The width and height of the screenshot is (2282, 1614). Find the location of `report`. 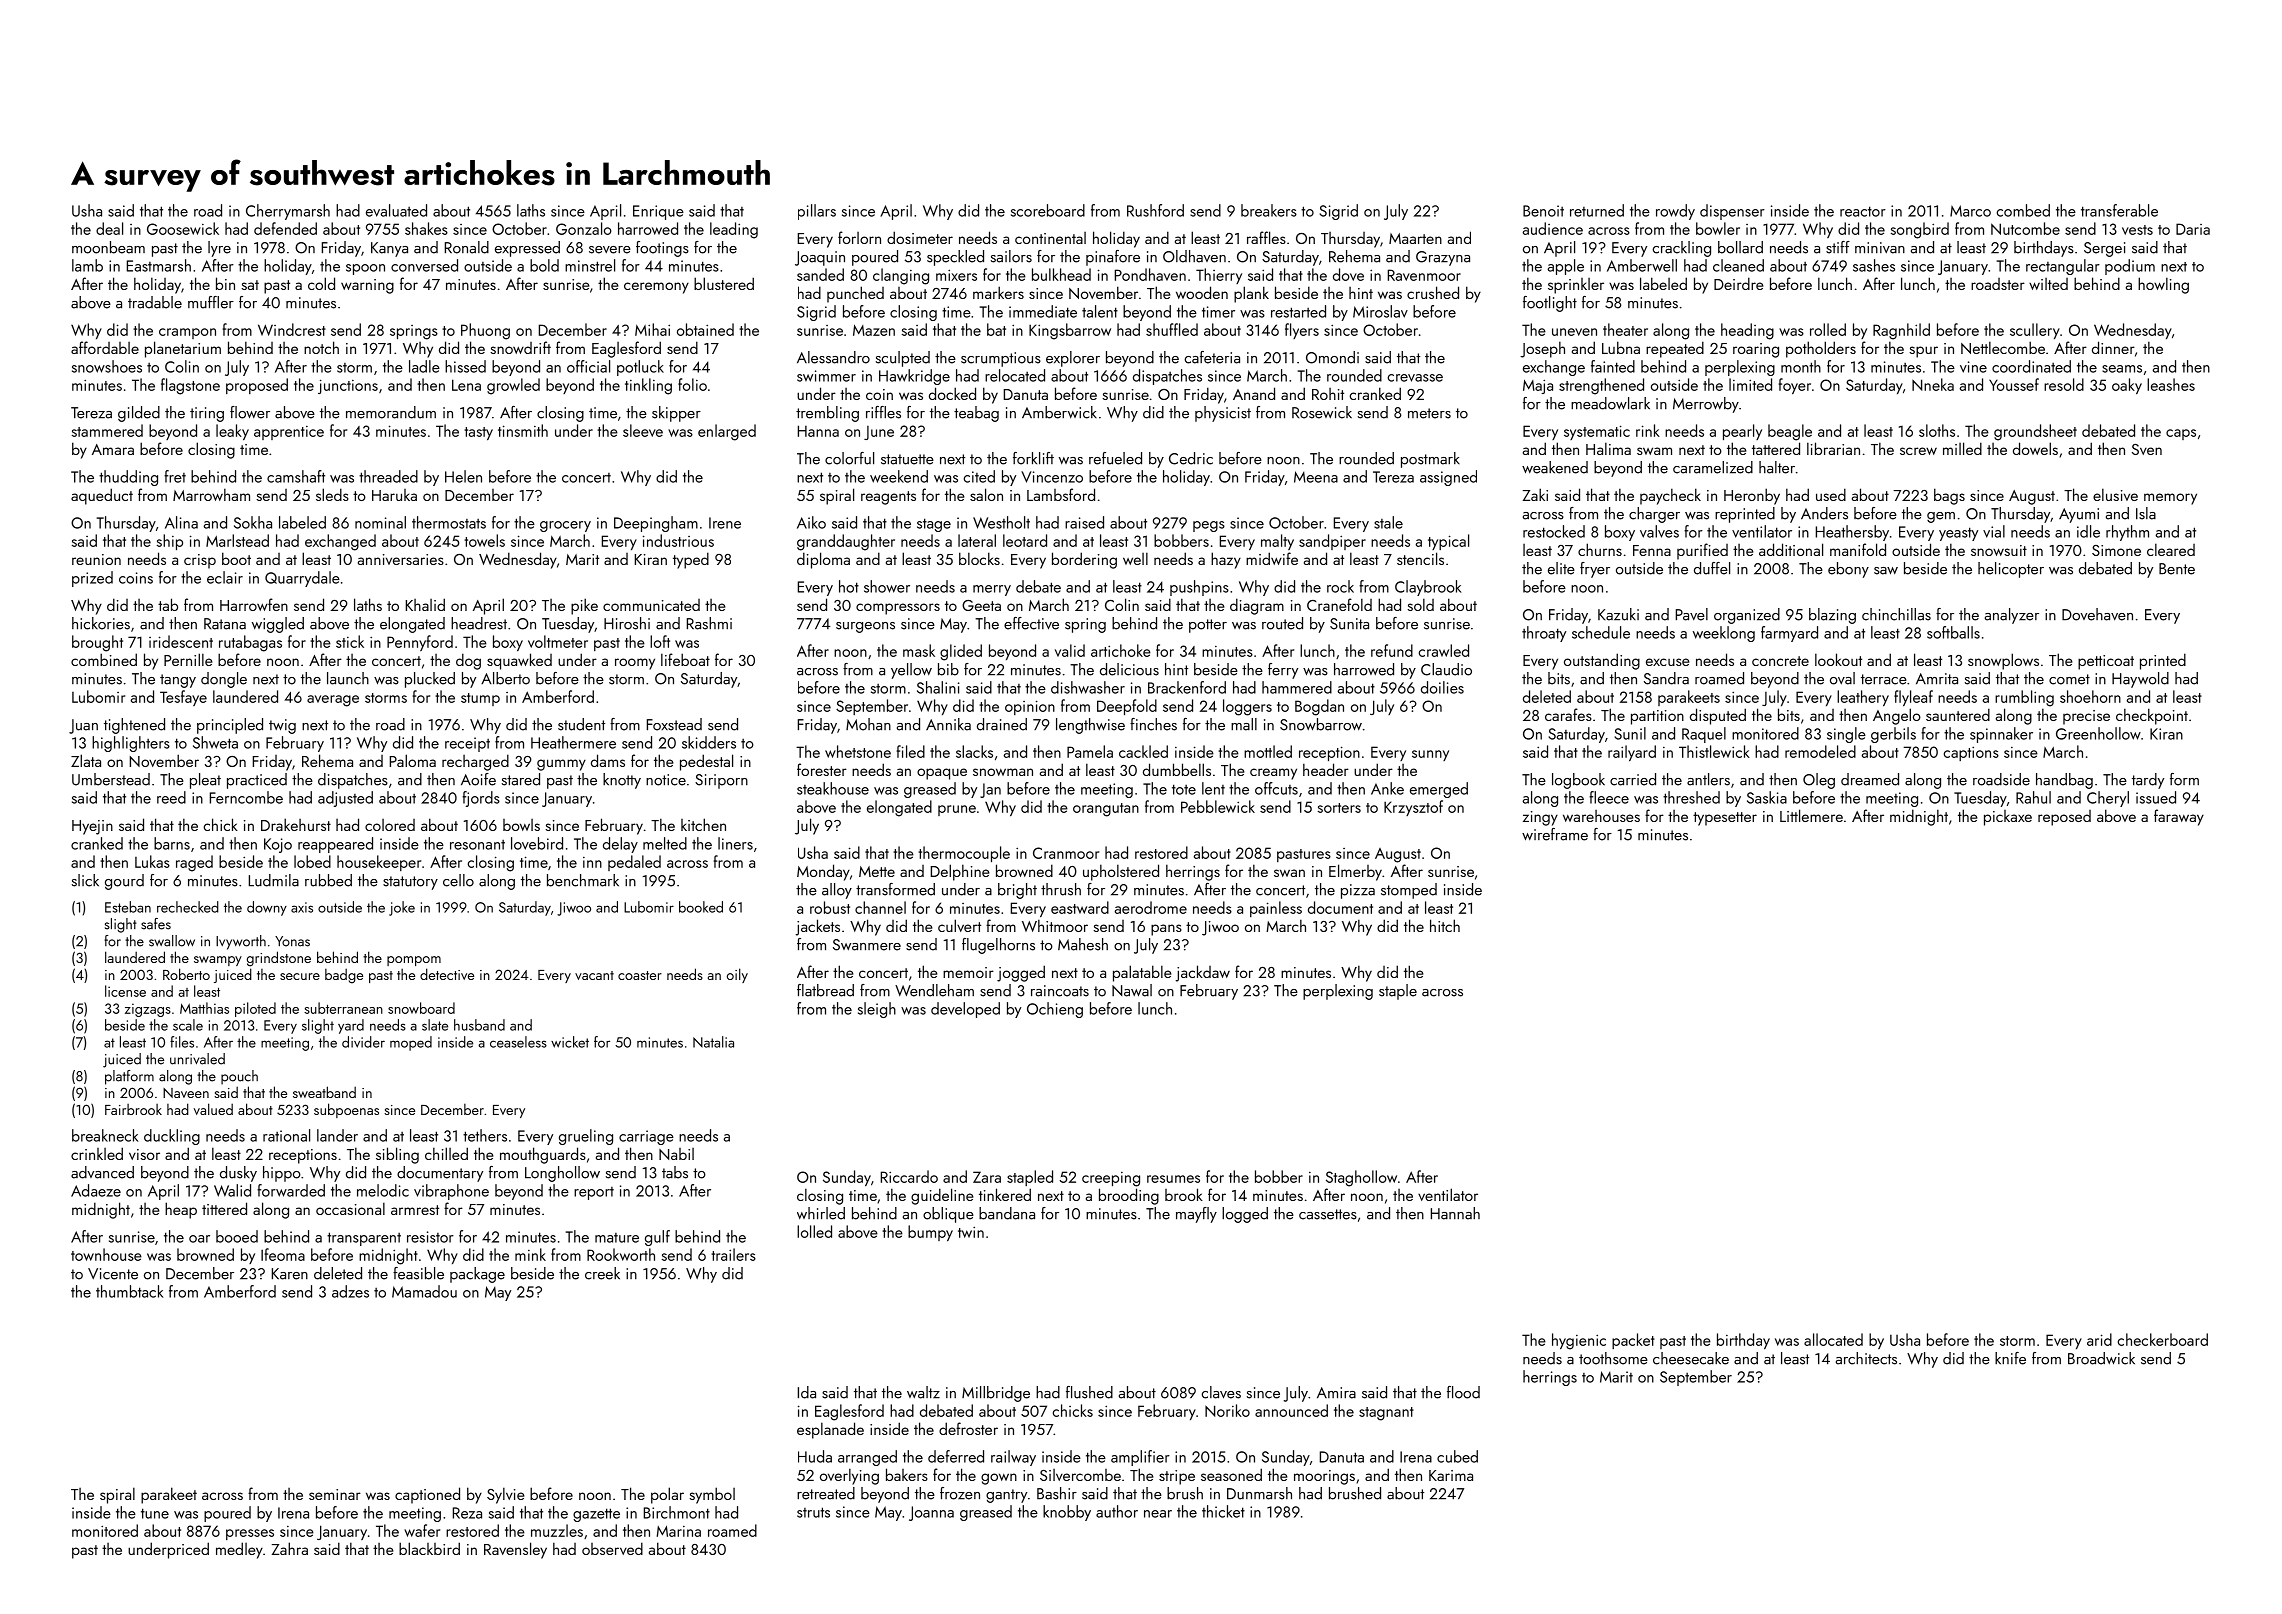

report is located at coordinates (594, 1193).
